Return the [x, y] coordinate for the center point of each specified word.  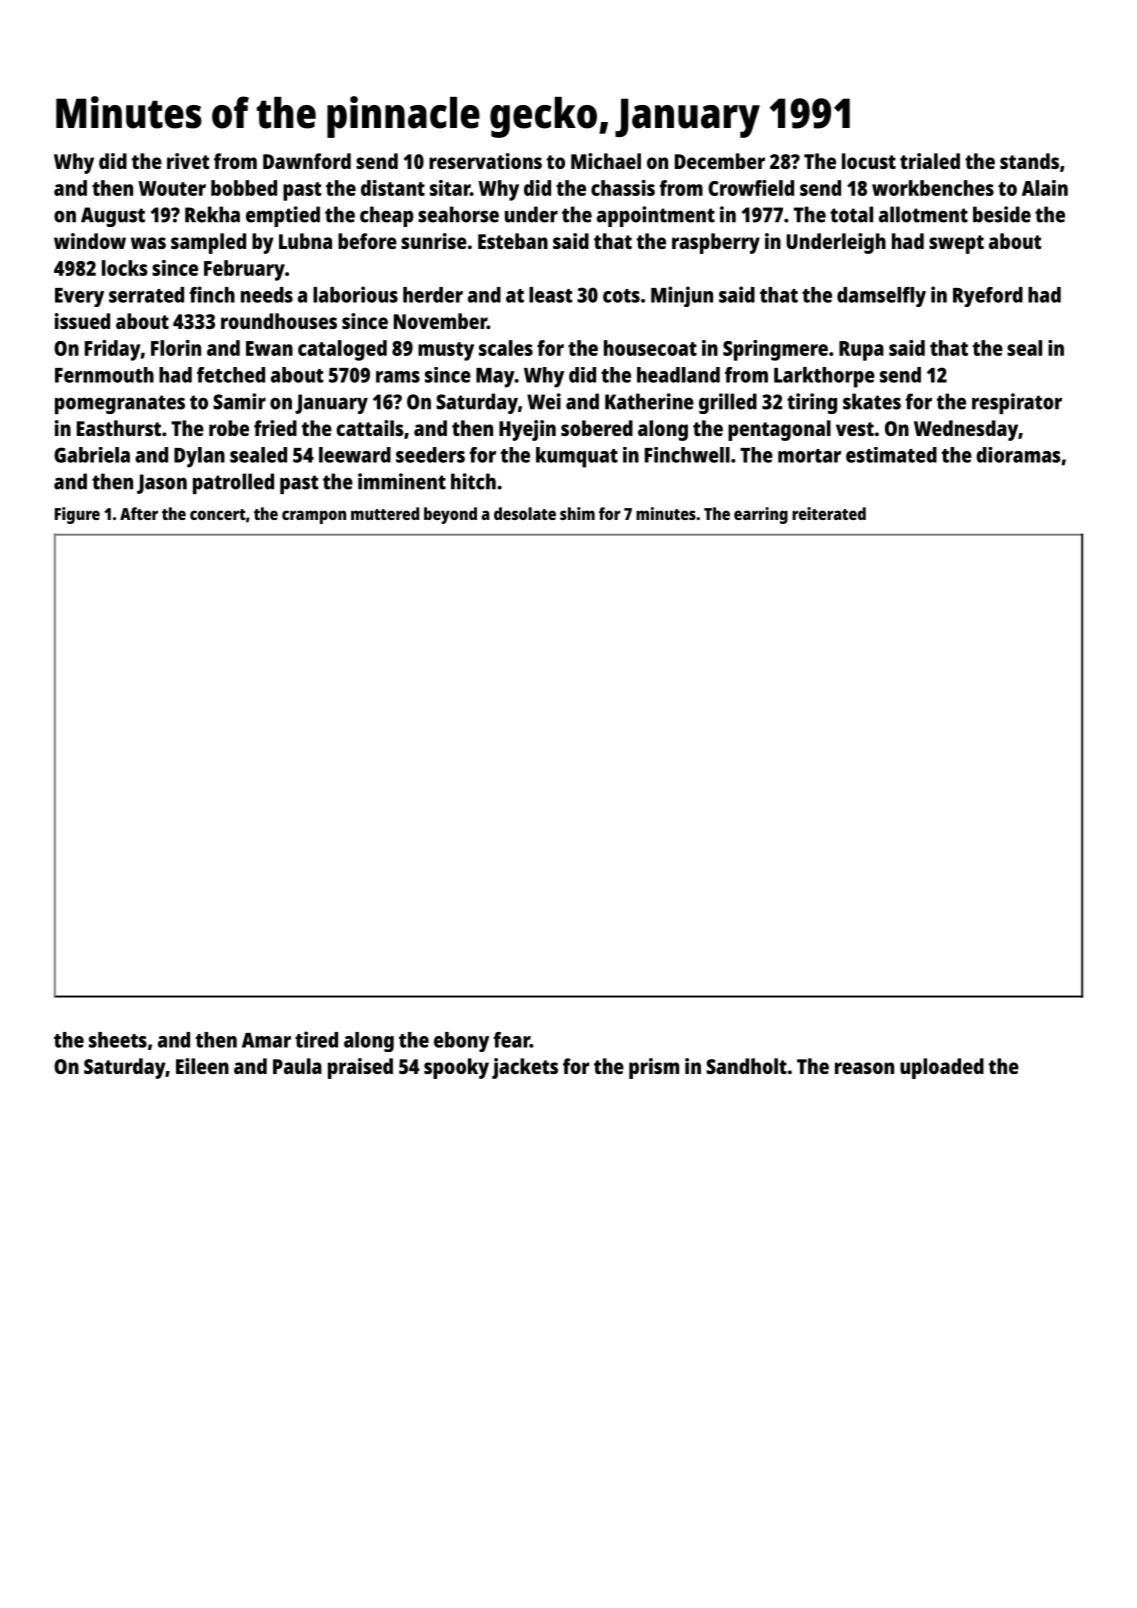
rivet [188, 161]
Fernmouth [104, 375]
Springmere [775, 350]
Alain [1045, 188]
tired [316, 1039]
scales [506, 348]
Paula [297, 1066]
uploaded [942, 1068]
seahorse [458, 214]
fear [512, 1040]
